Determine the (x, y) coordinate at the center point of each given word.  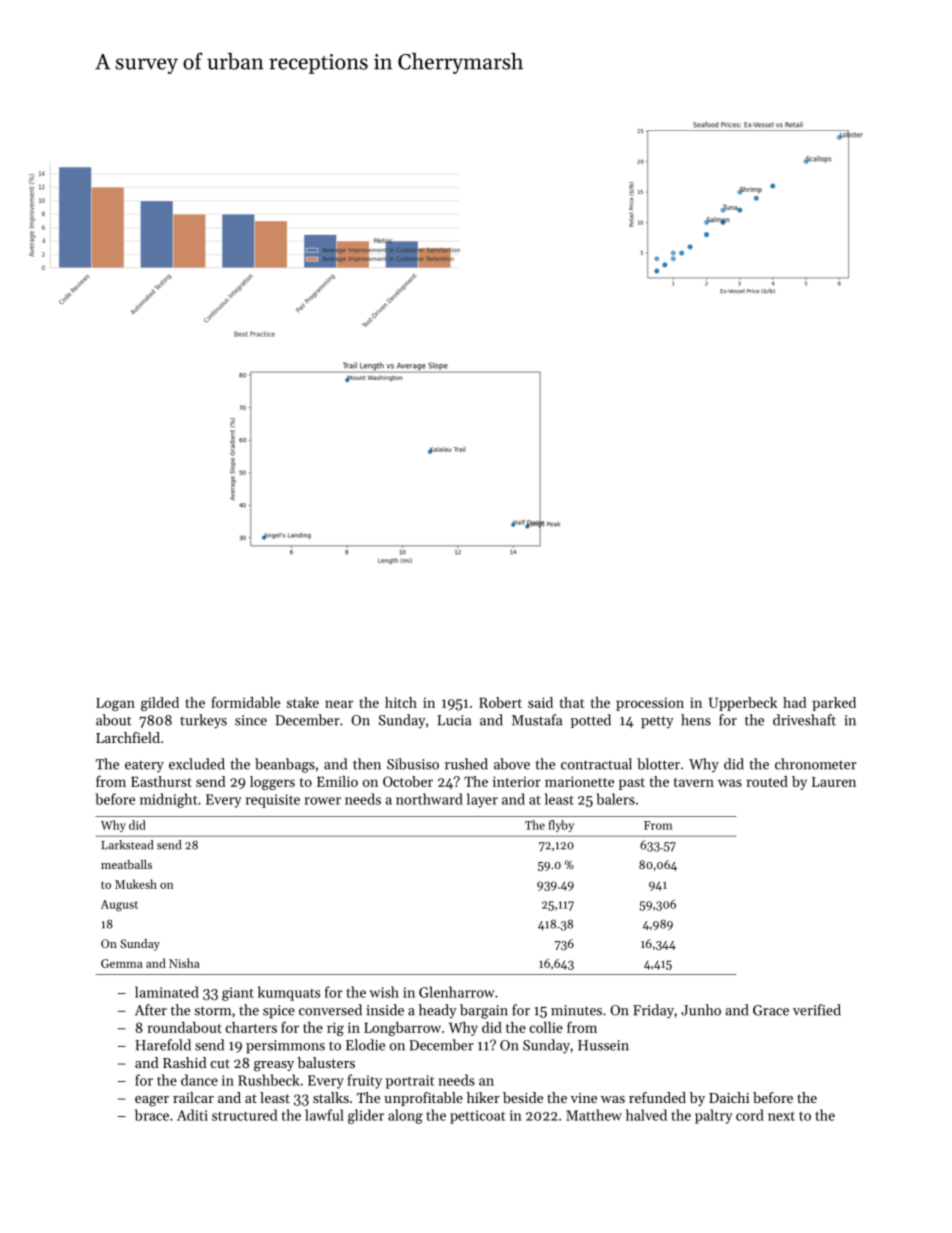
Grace (771, 1010)
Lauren (834, 782)
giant (238, 994)
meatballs (126, 864)
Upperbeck (743, 704)
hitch (401, 702)
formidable (245, 702)
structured (244, 1115)
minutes (576, 1010)
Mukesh (136, 884)
